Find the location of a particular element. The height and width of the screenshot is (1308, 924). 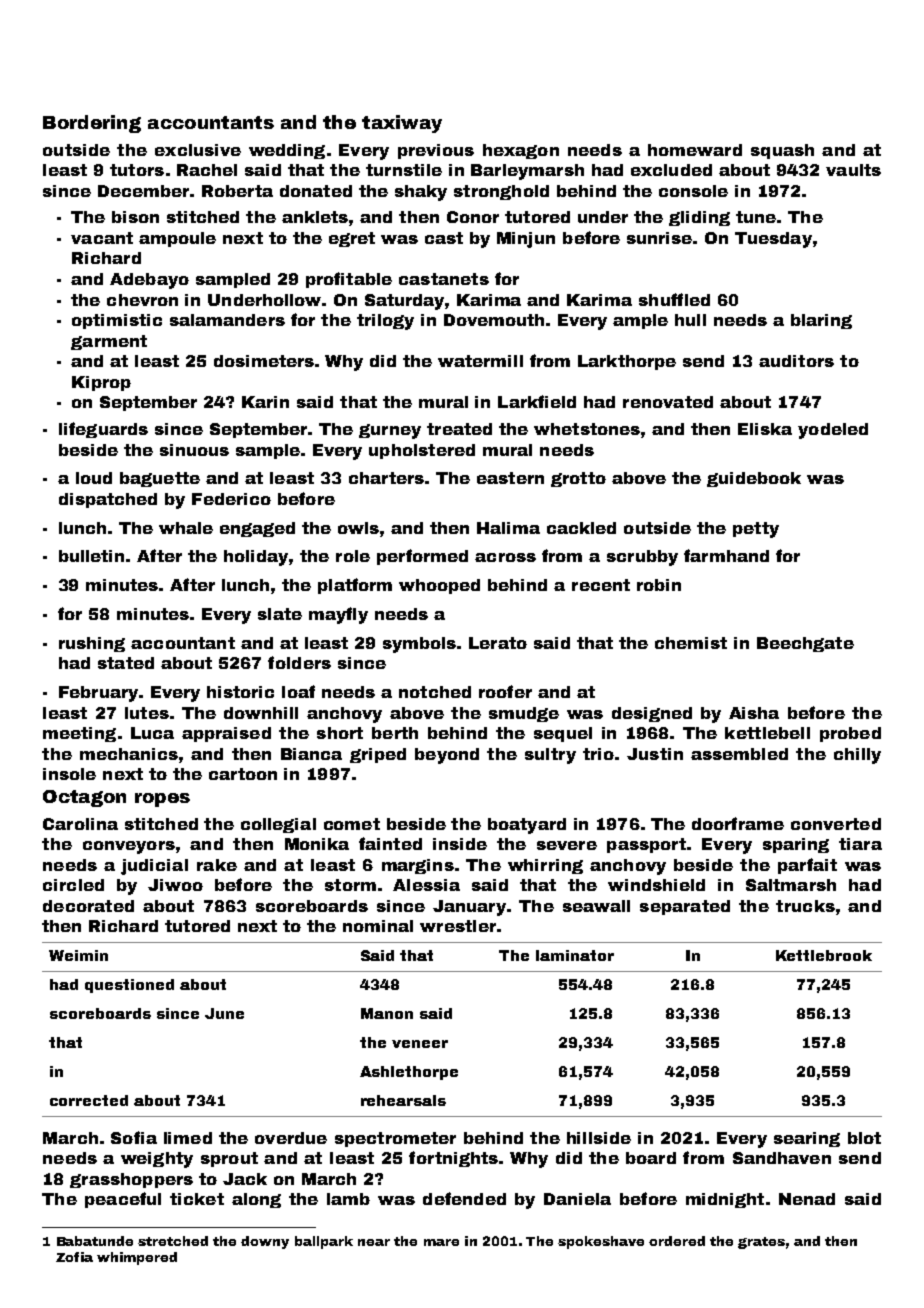

sultry is located at coordinates (550, 756).
